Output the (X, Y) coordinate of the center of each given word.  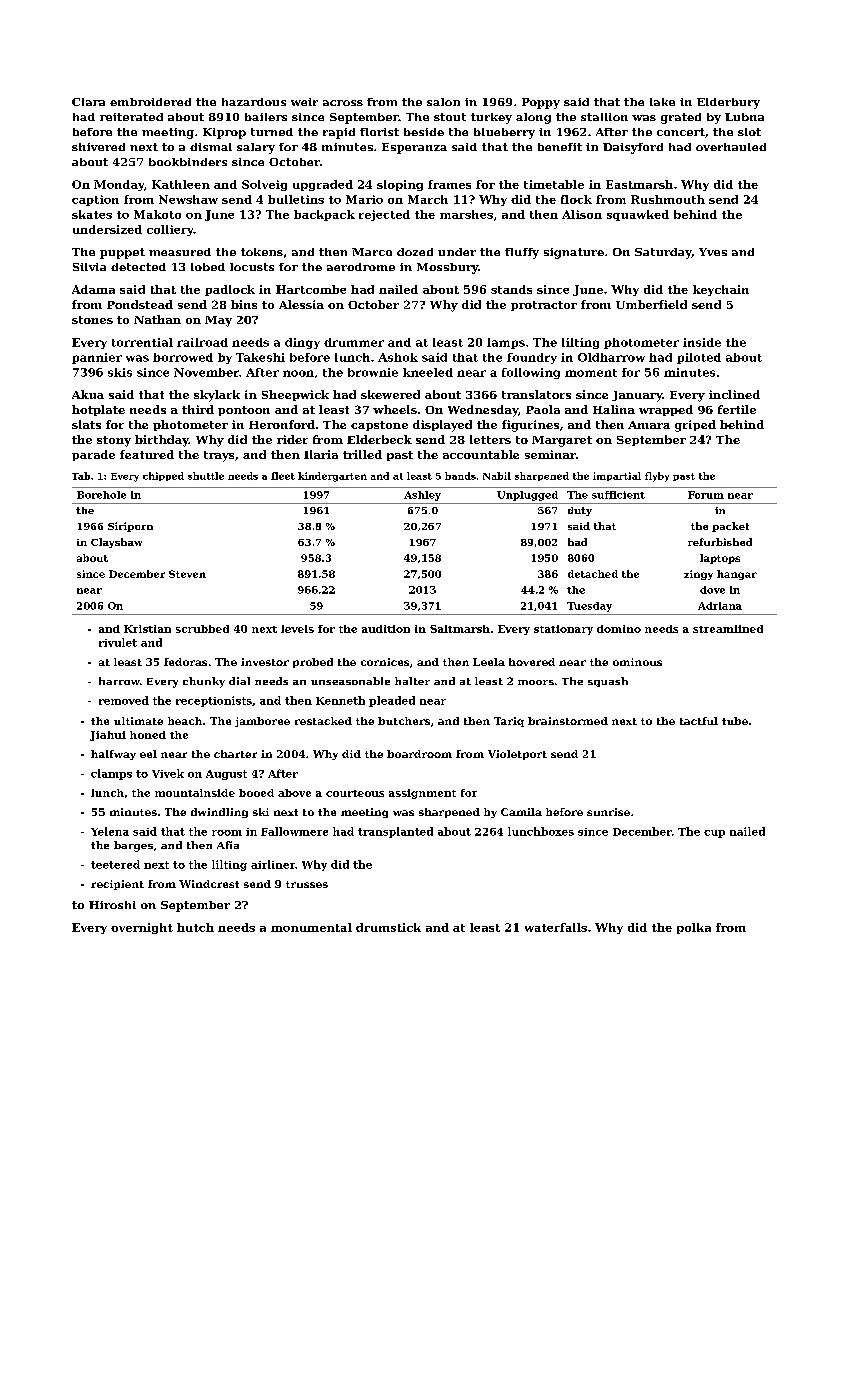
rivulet (118, 642)
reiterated (131, 117)
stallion (604, 117)
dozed (415, 252)
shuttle (206, 476)
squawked (638, 215)
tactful (699, 721)
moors (536, 682)
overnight (142, 928)
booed (256, 793)
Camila (521, 812)
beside (424, 132)
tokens (262, 252)
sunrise (608, 812)
